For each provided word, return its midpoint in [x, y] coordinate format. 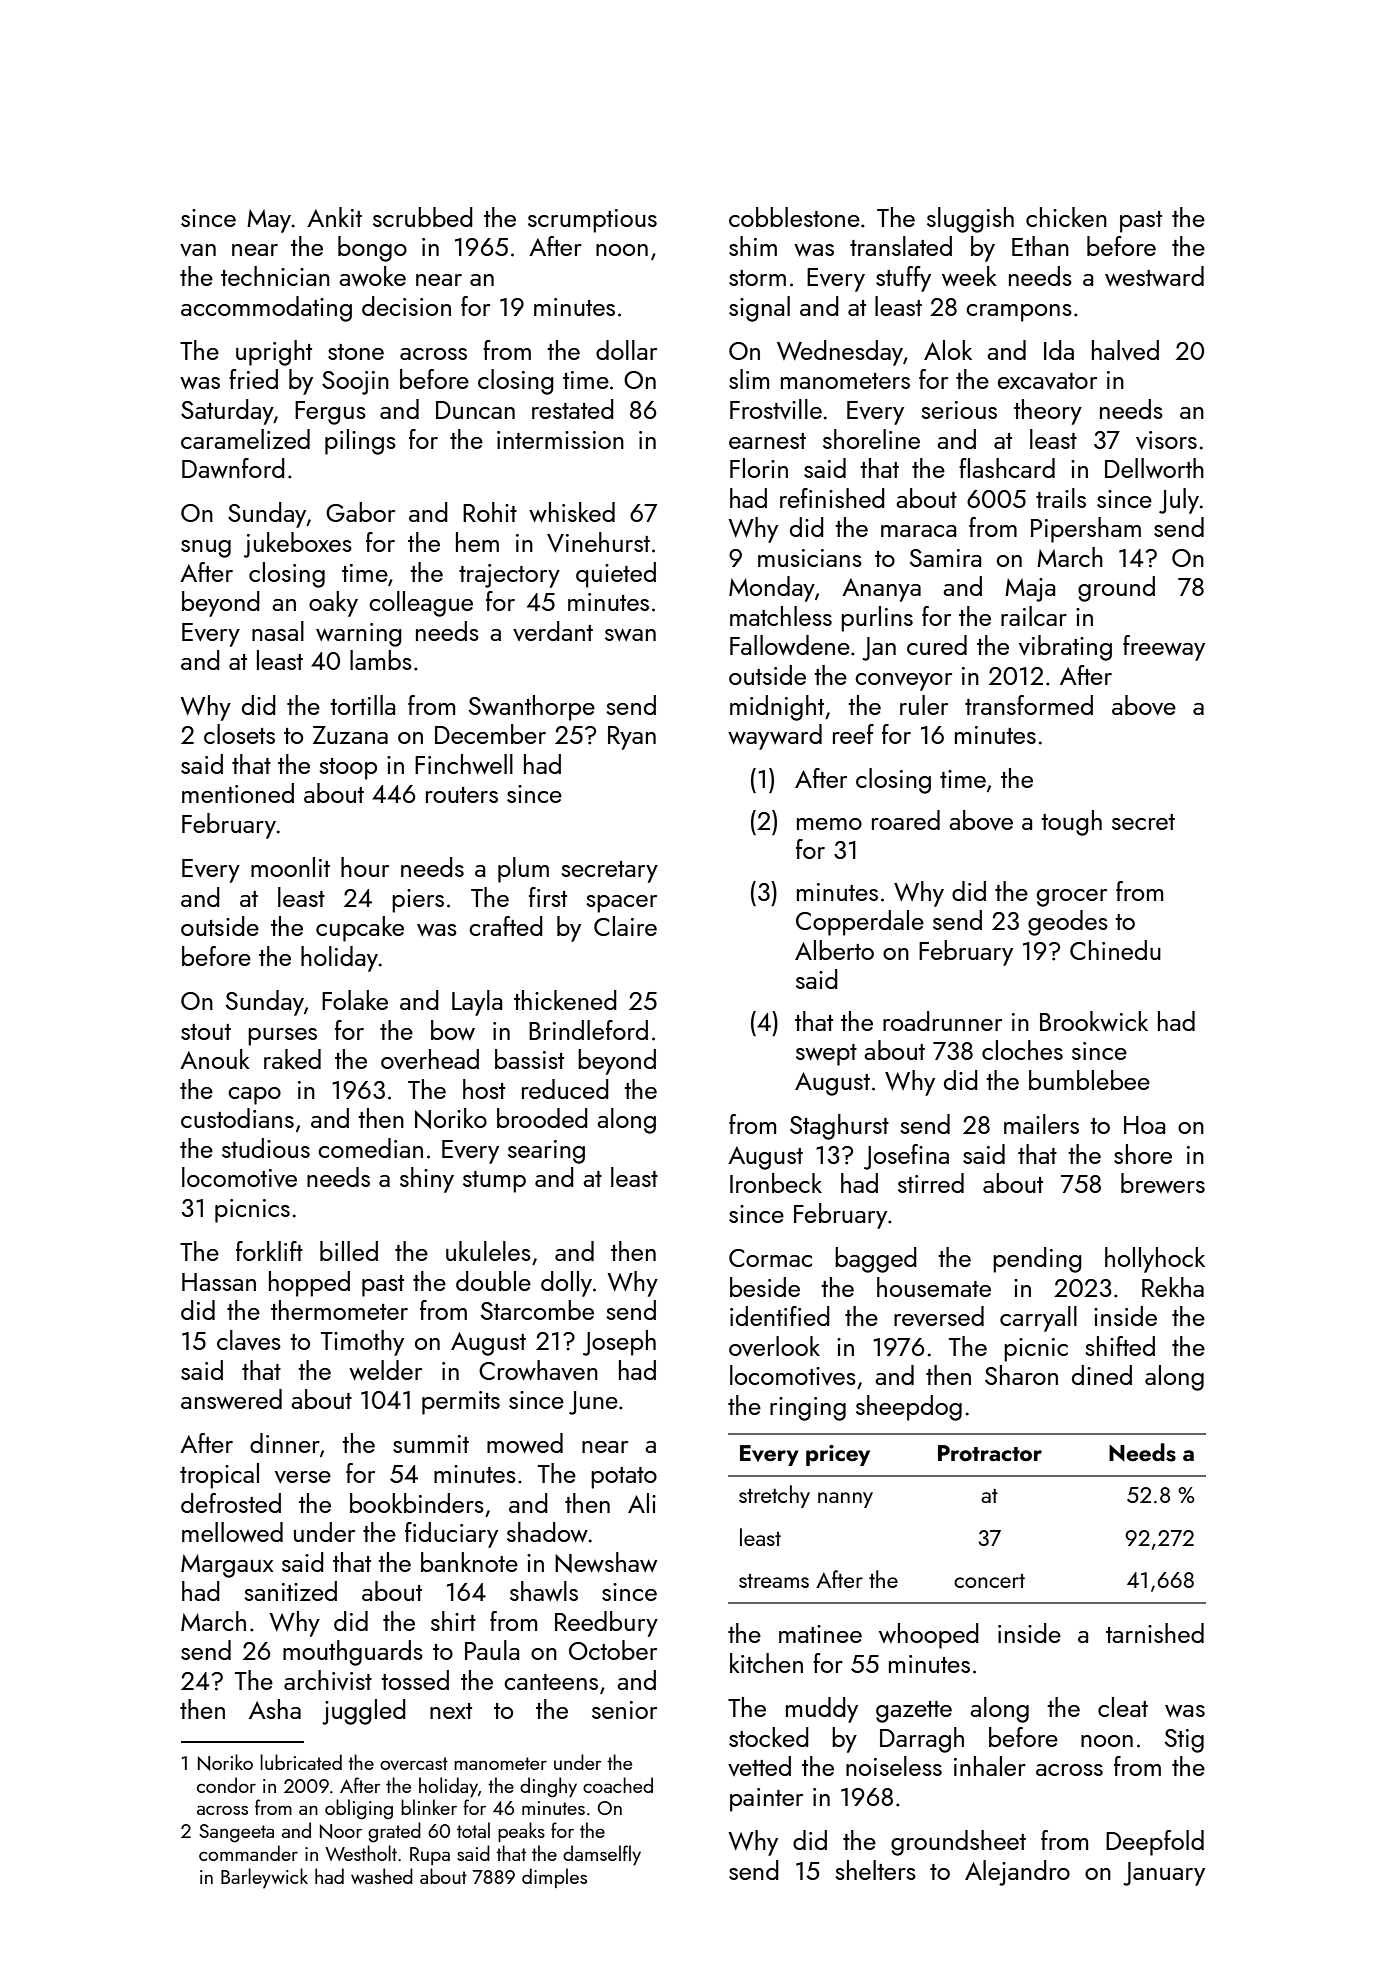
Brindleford [588, 1030]
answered [231, 1399]
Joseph [619, 1343]
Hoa [1144, 1125]
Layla [477, 1003]
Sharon [1021, 1375]
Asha [275, 1709]
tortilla [362, 705]
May [269, 221]
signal [759, 309]
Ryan [632, 738]
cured [937, 645]
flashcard [1007, 468]
